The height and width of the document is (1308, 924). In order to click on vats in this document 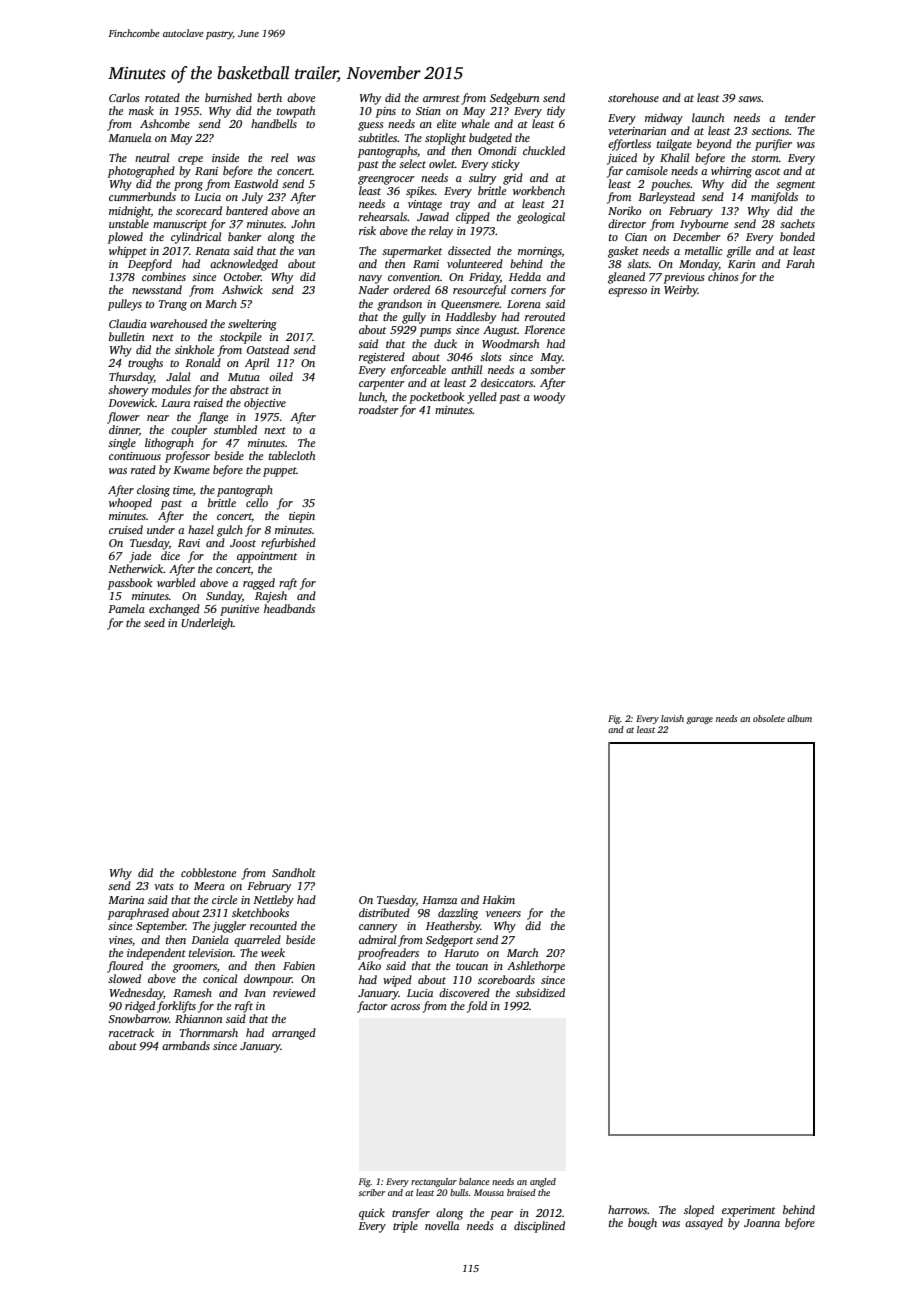, I will do `click(163, 886)`.
